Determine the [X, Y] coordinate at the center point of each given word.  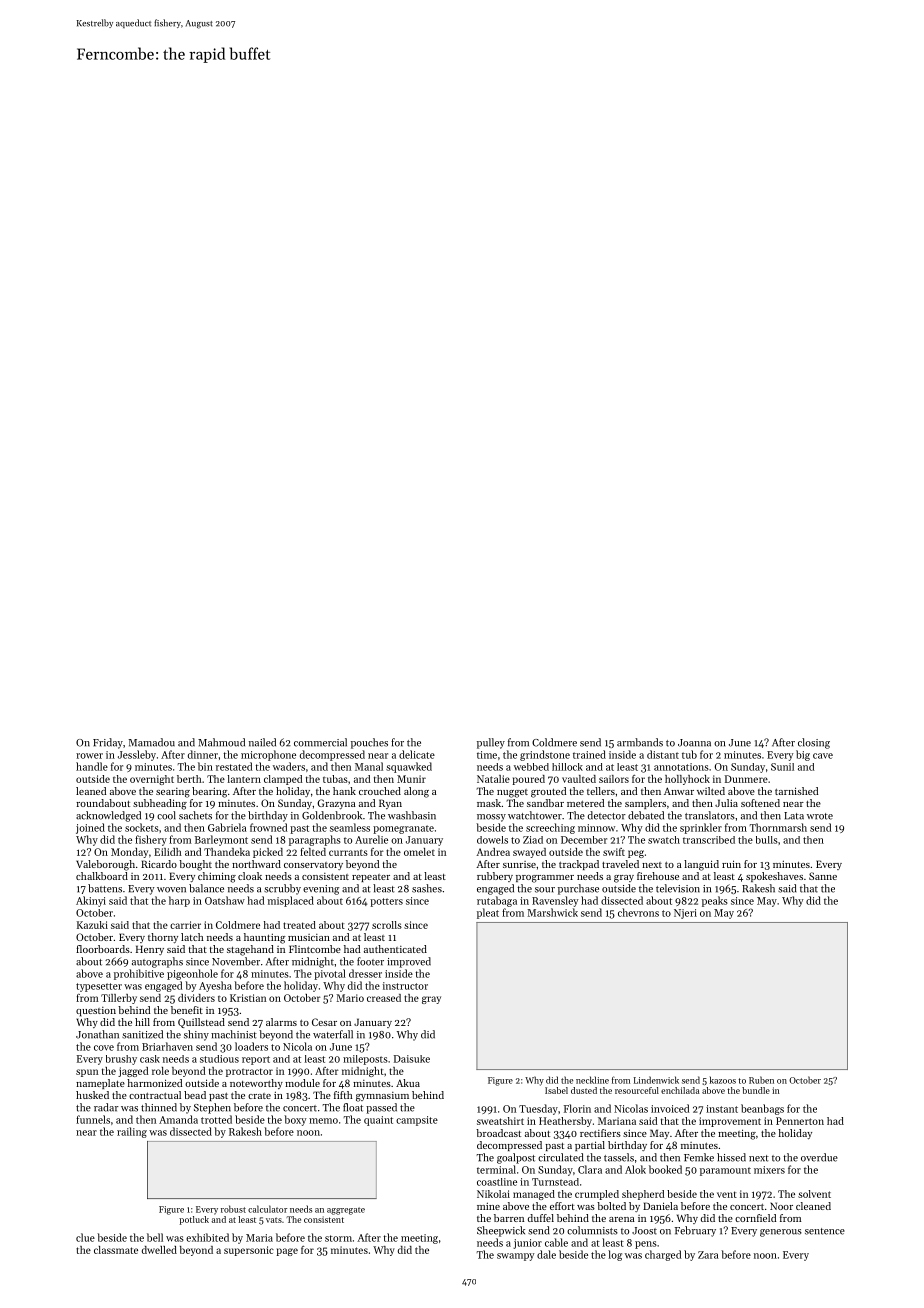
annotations [681, 767]
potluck [194, 1220]
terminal [496, 1169]
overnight [152, 780]
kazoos [723, 1080]
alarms [281, 1022]
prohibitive [139, 974]
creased [384, 998]
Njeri [685, 914]
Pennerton [800, 1121]
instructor [405, 986]
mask [489, 803]
